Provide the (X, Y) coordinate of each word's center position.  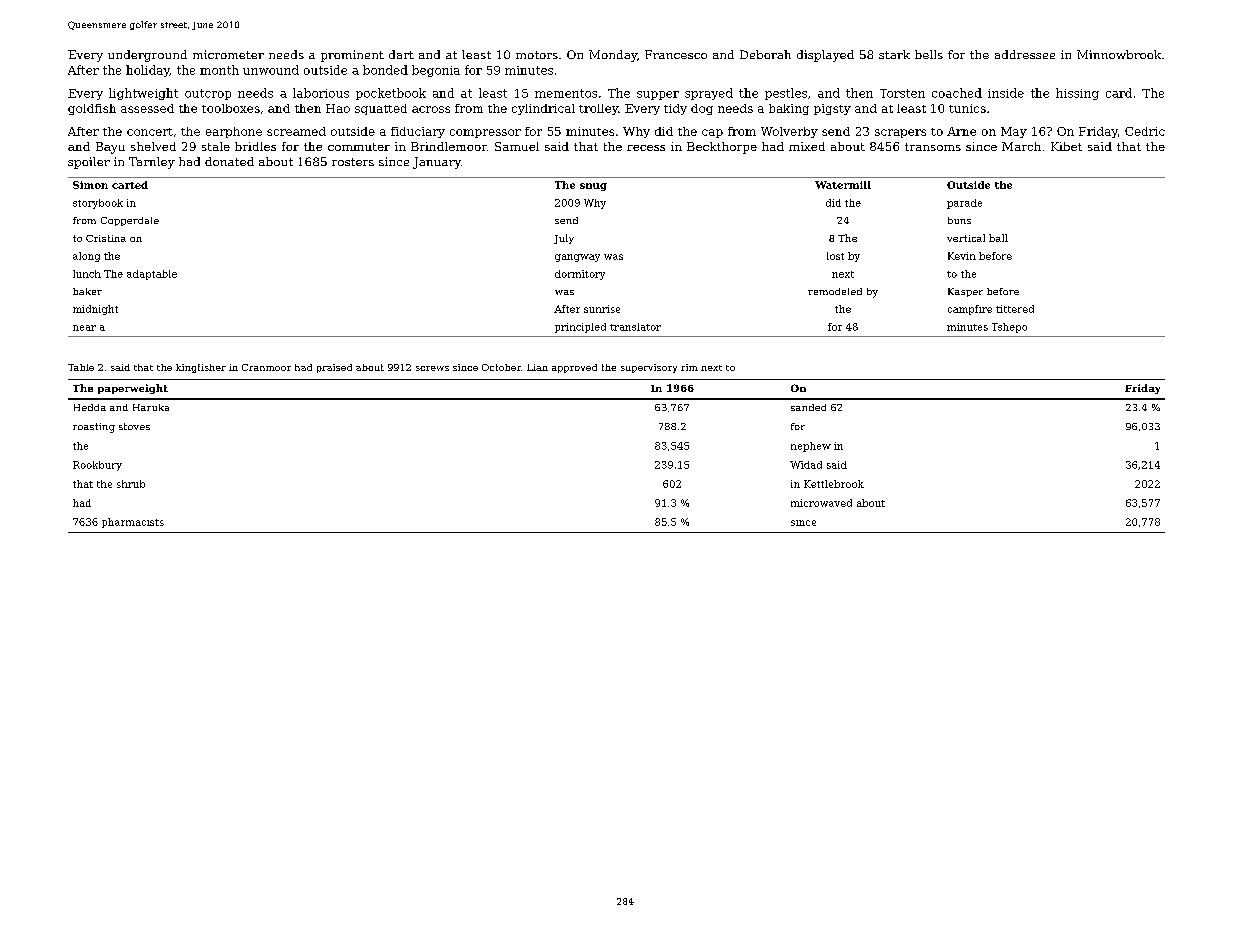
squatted (381, 109)
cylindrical (543, 109)
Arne (961, 131)
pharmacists (133, 523)
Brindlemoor (449, 146)
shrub (131, 484)
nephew (811, 447)
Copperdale (130, 221)
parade (964, 204)
